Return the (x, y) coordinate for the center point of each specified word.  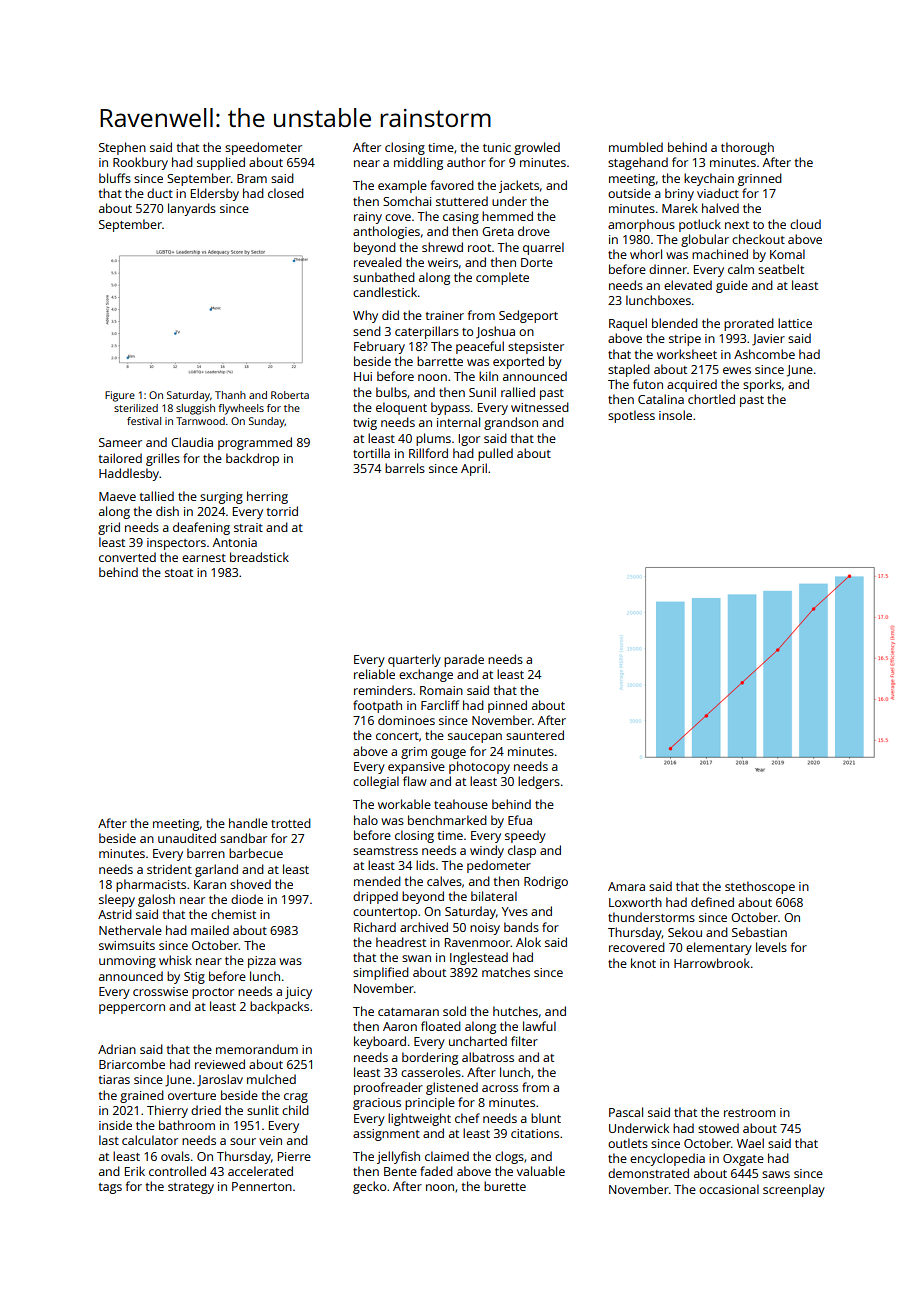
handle (248, 823)
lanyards (192, 209)
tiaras (114, 1079)
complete (502, 278)
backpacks (279, 1007)
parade (464, 660)
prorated (749, 324)
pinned (507, 706)
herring (267, 497)
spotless (631, 416)
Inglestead (479, 958)
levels (771, 947)
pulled (495, 454)
